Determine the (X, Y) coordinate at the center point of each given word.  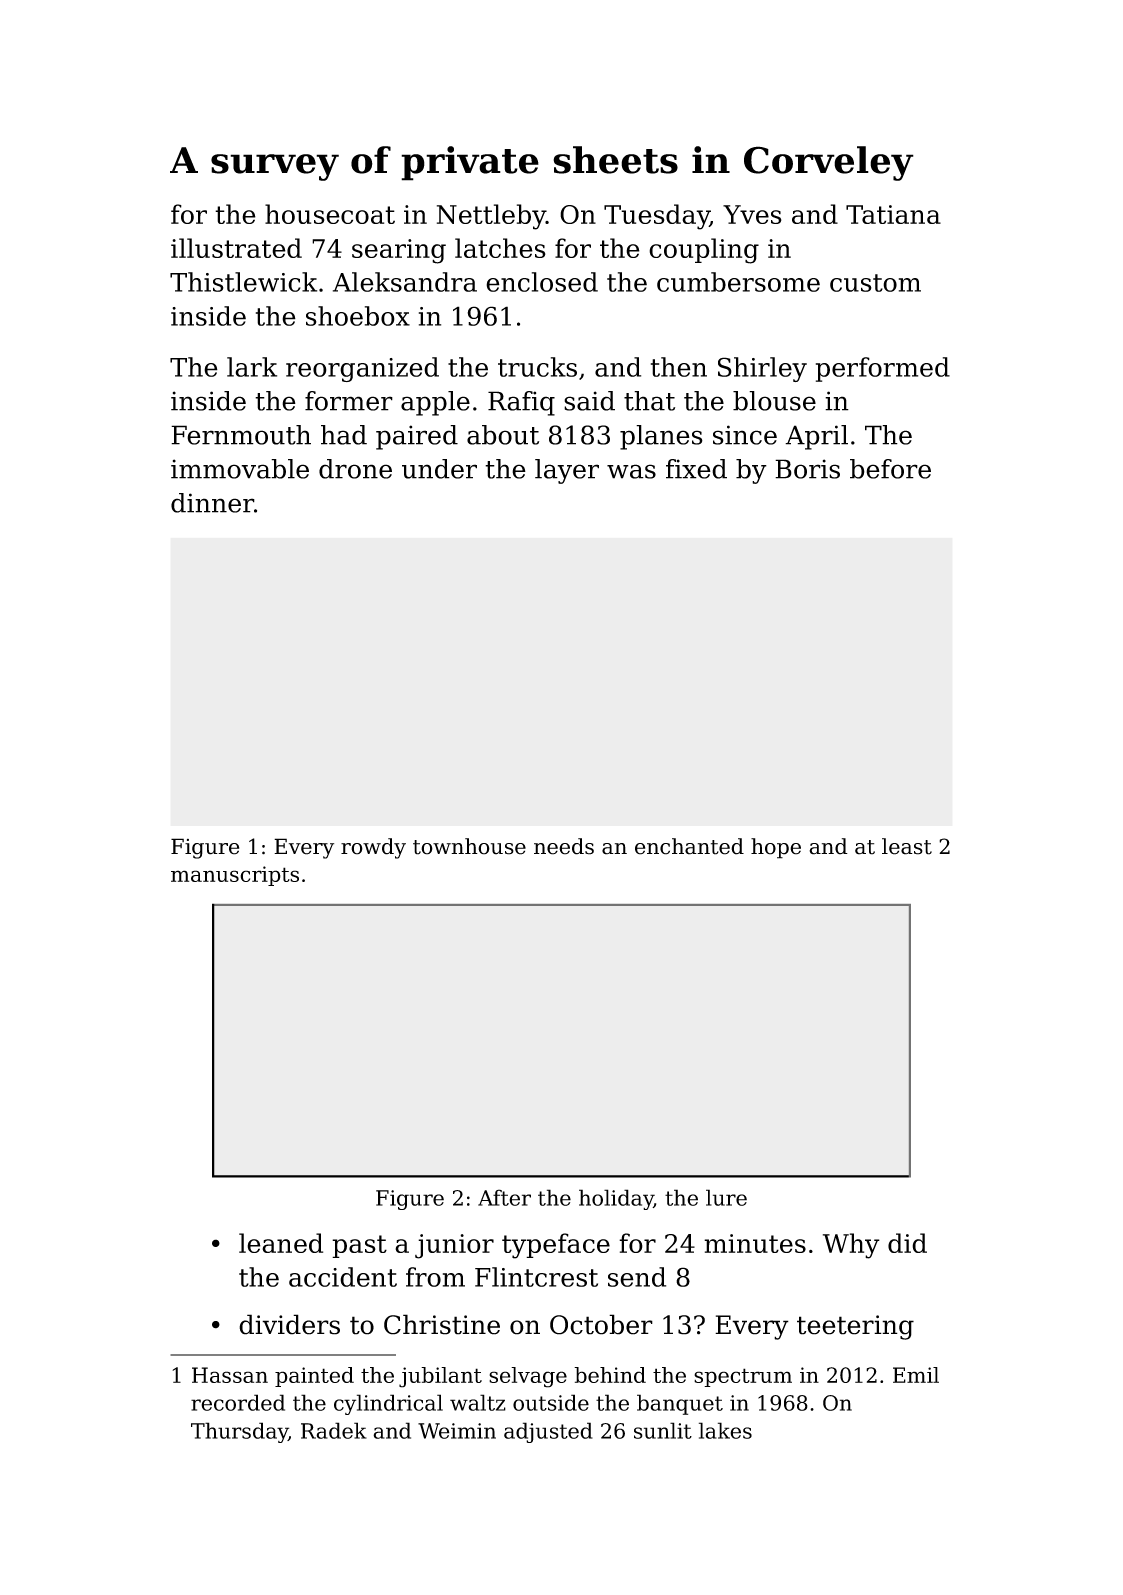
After (504, 1197)
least (907, 846)
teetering (855, 1327)
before (890, 469)
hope (776, 848)
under (439, 469)
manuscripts (235, 876)
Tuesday (657, 217)
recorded (238, 1402)
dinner (212, 503)
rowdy (373, 848)
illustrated (236, 248)
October (601, 1324)
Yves (752, 214)
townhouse (469, 846)
